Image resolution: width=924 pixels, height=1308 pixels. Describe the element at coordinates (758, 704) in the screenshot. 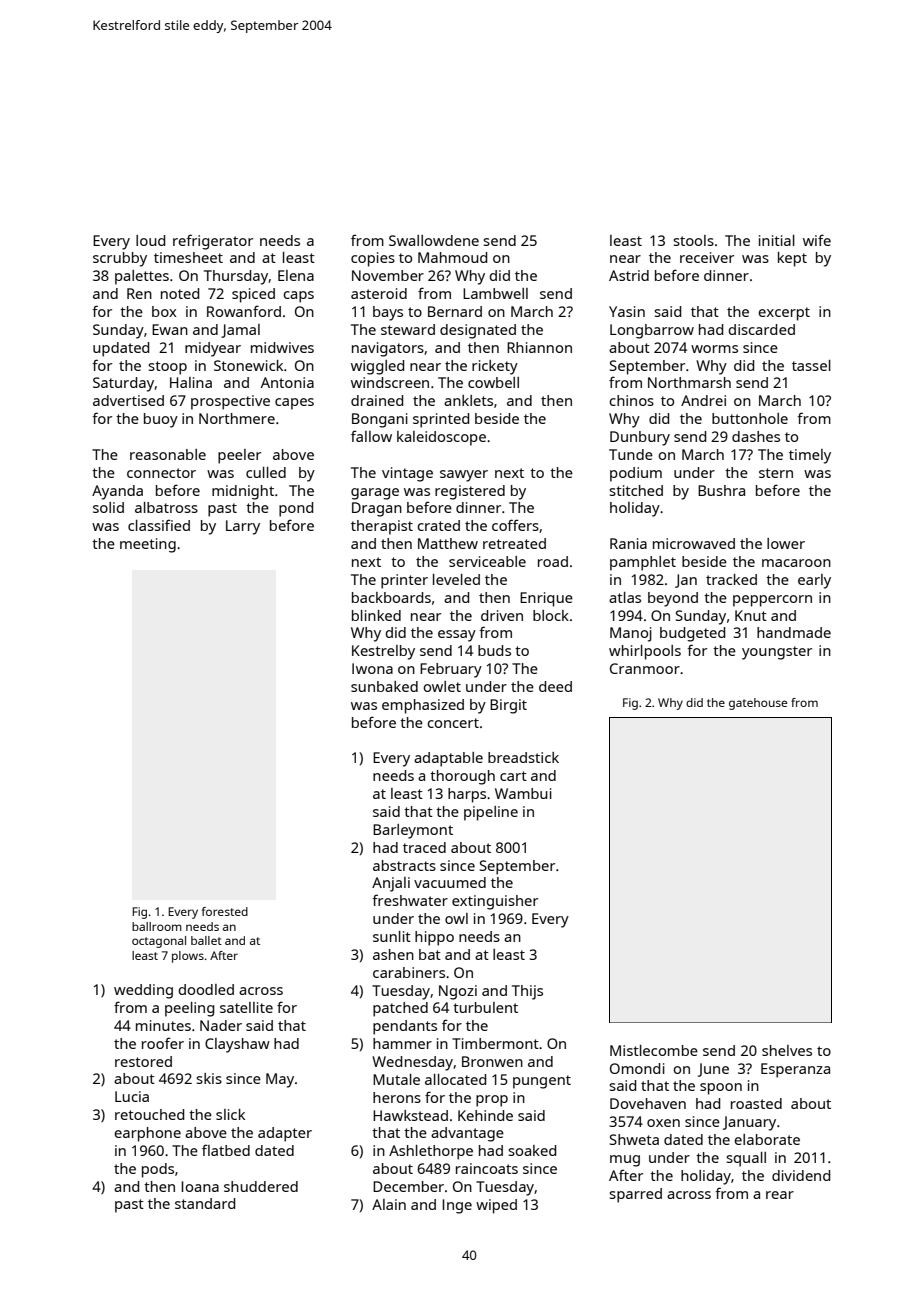

I see `gatehouse` at that location.
